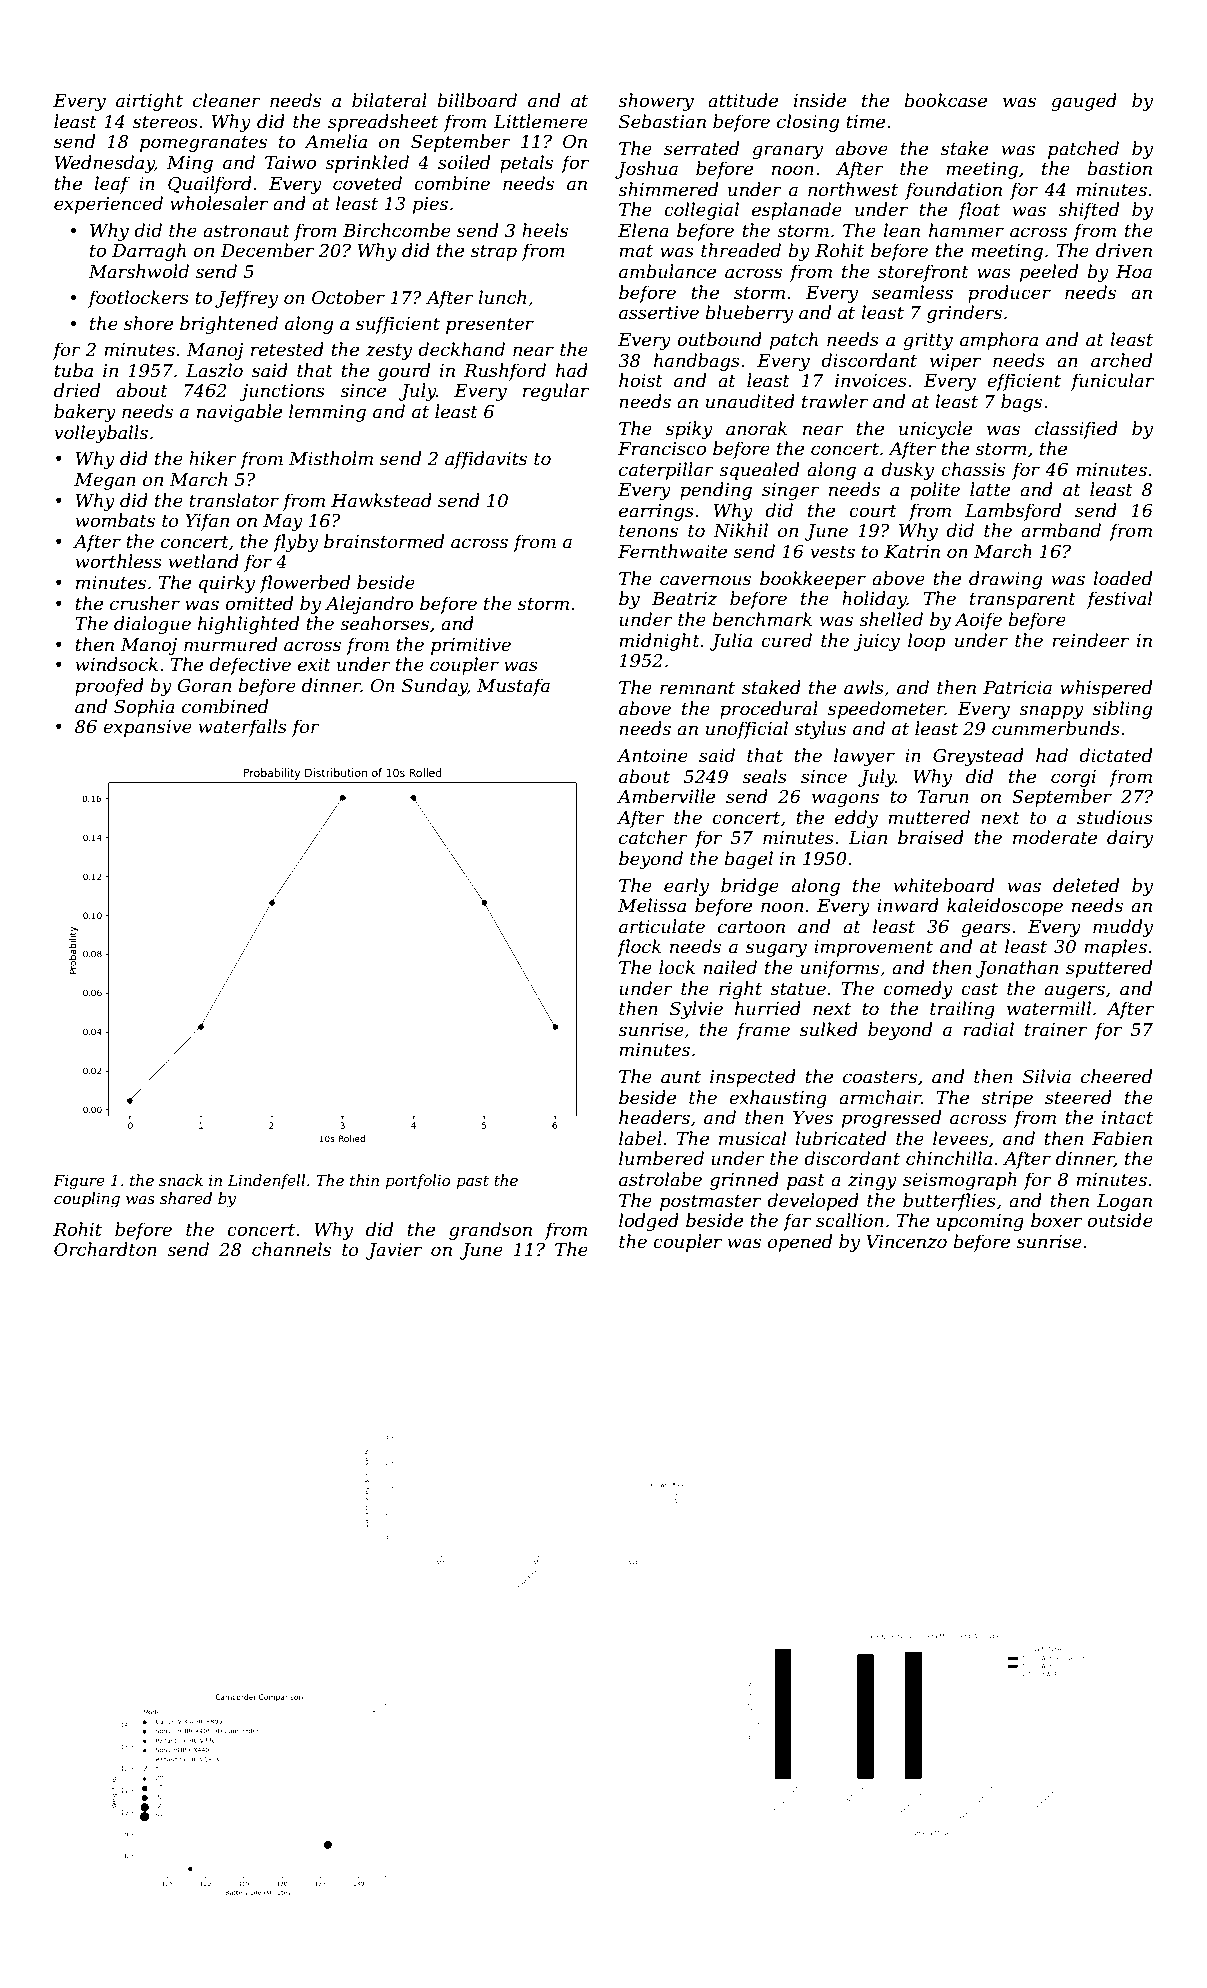 This screenshot has width=1207, height=1988. What do you see at coordinates (652, 905) in the screenshot?
I see `Melissa` at bounding box center [652, 905].
